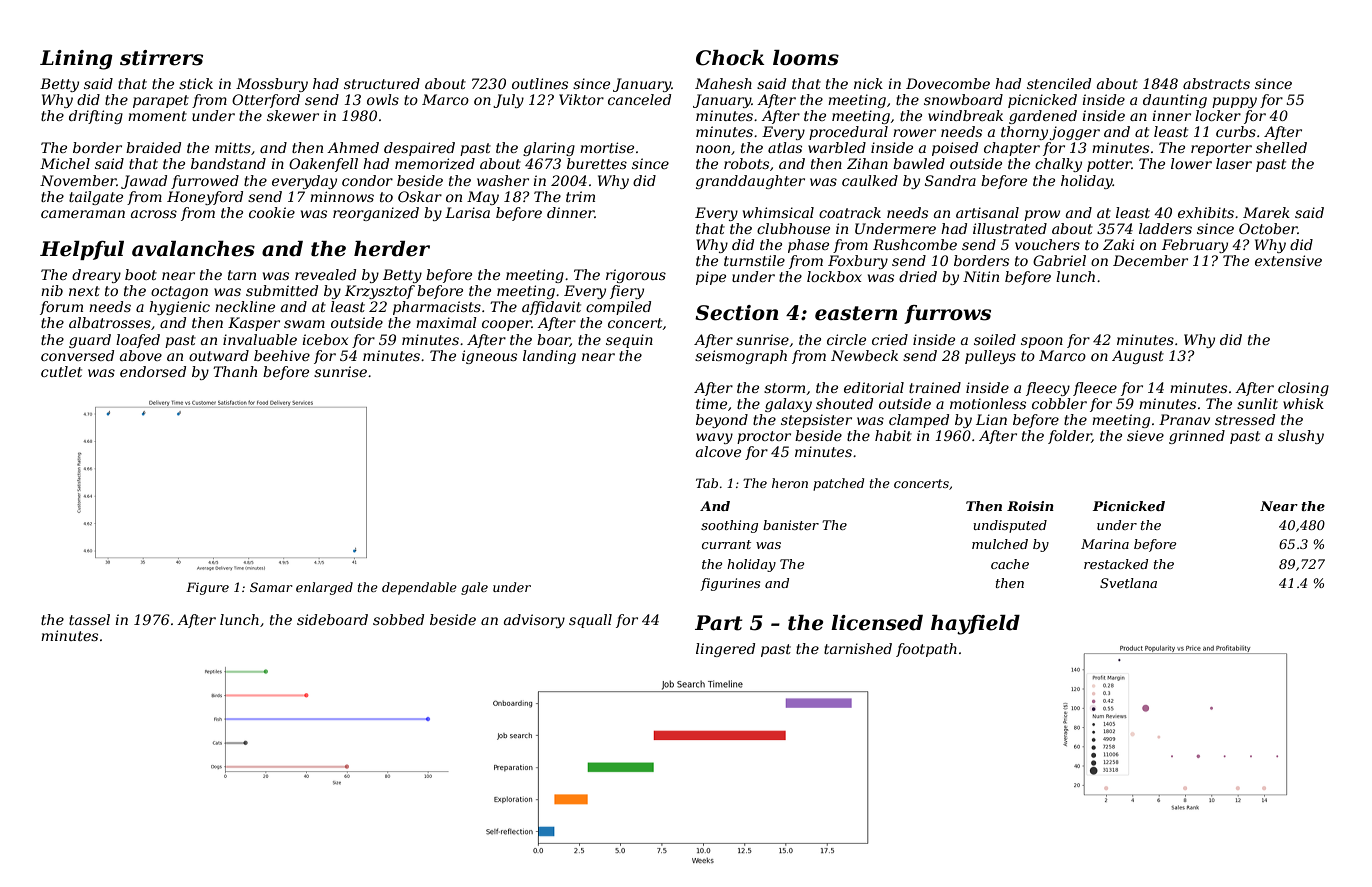 This page has height=887, width=1372. Describe the element at coordinates (76, 60) in the page. I see `Lining` at that location.
